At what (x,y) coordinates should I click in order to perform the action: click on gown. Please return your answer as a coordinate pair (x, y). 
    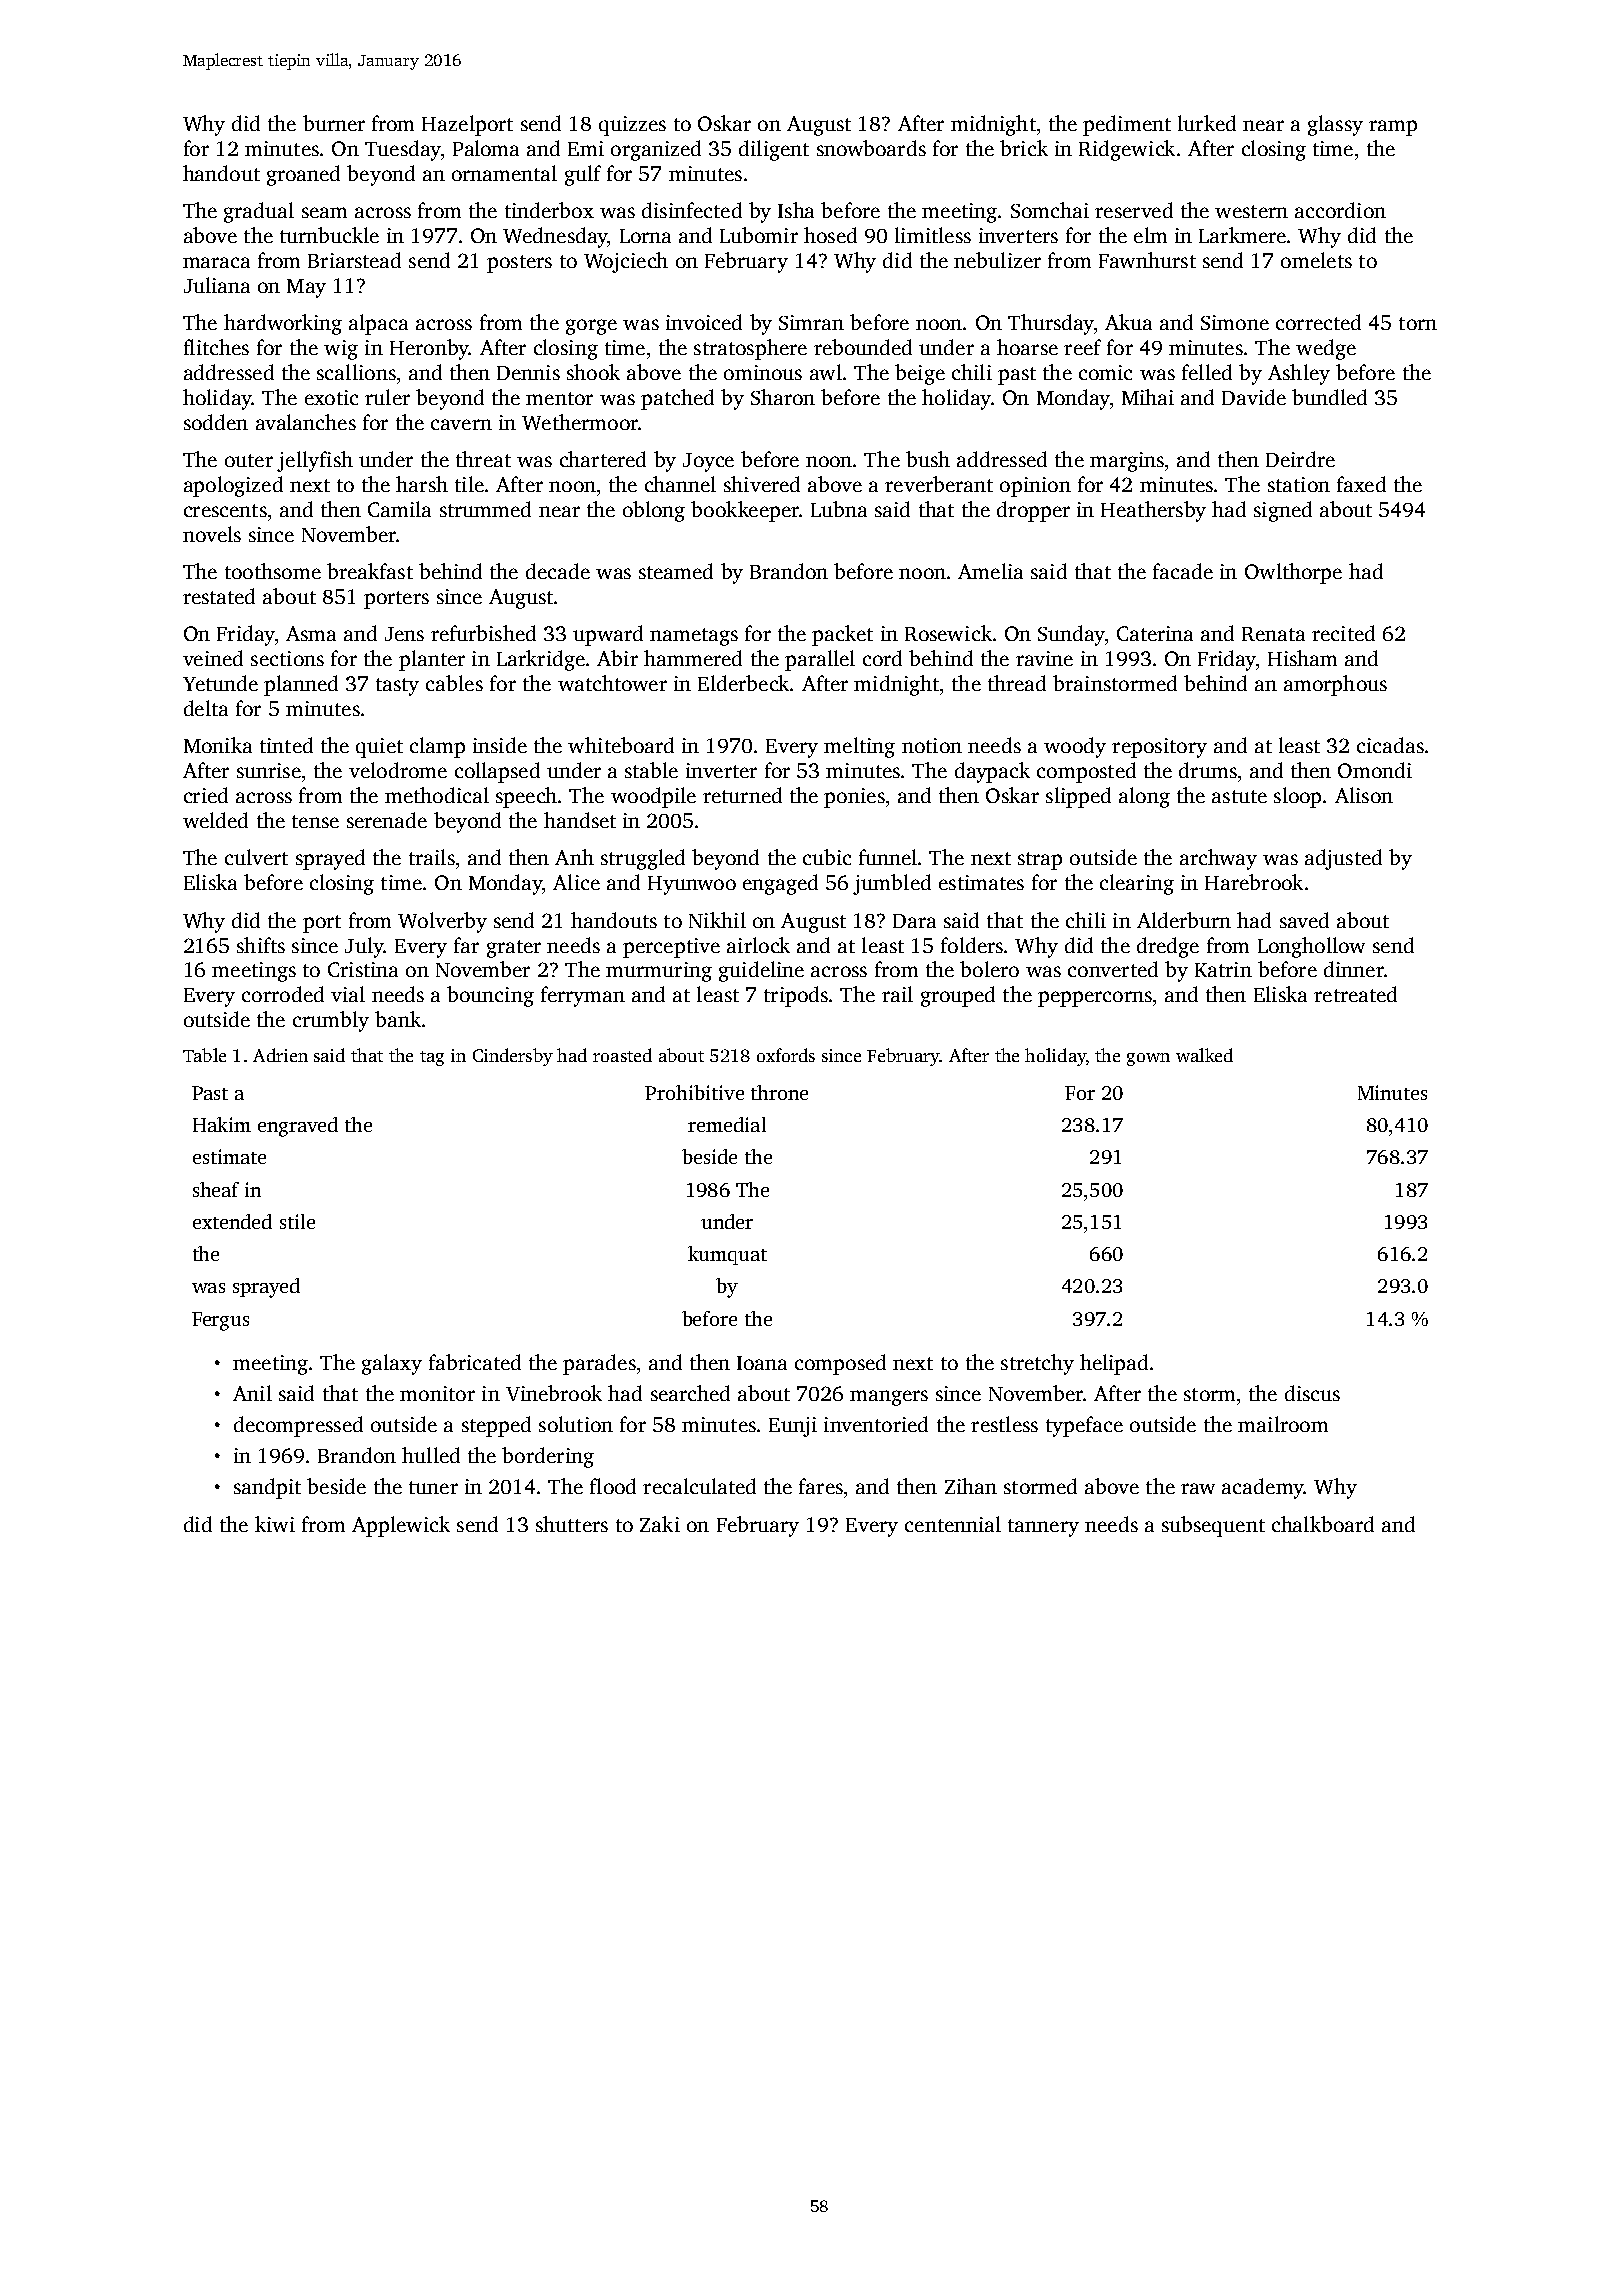
    Looking at the image, I should click on (1148, 1059).
